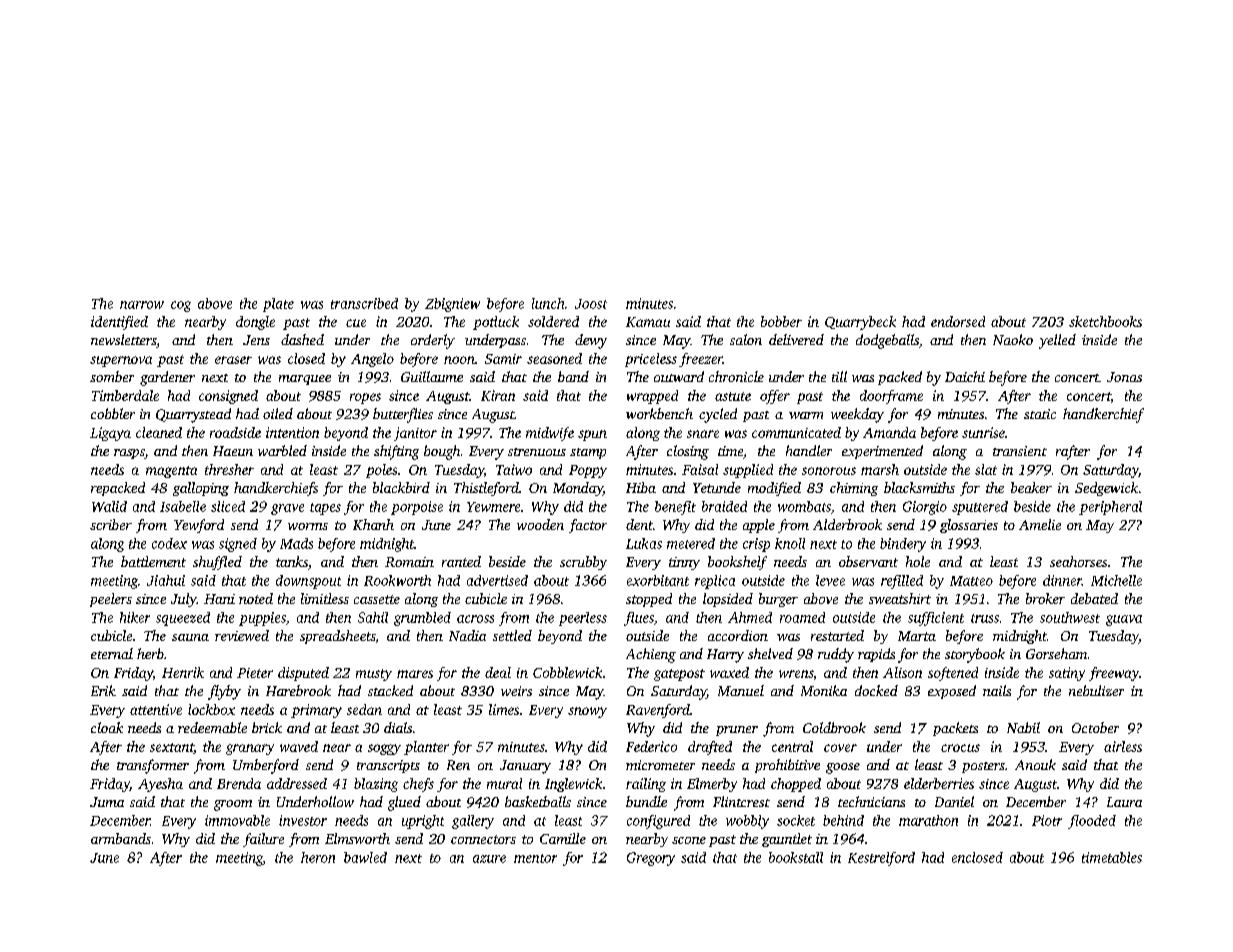  I want to click on priceless, so click(651, 360).
